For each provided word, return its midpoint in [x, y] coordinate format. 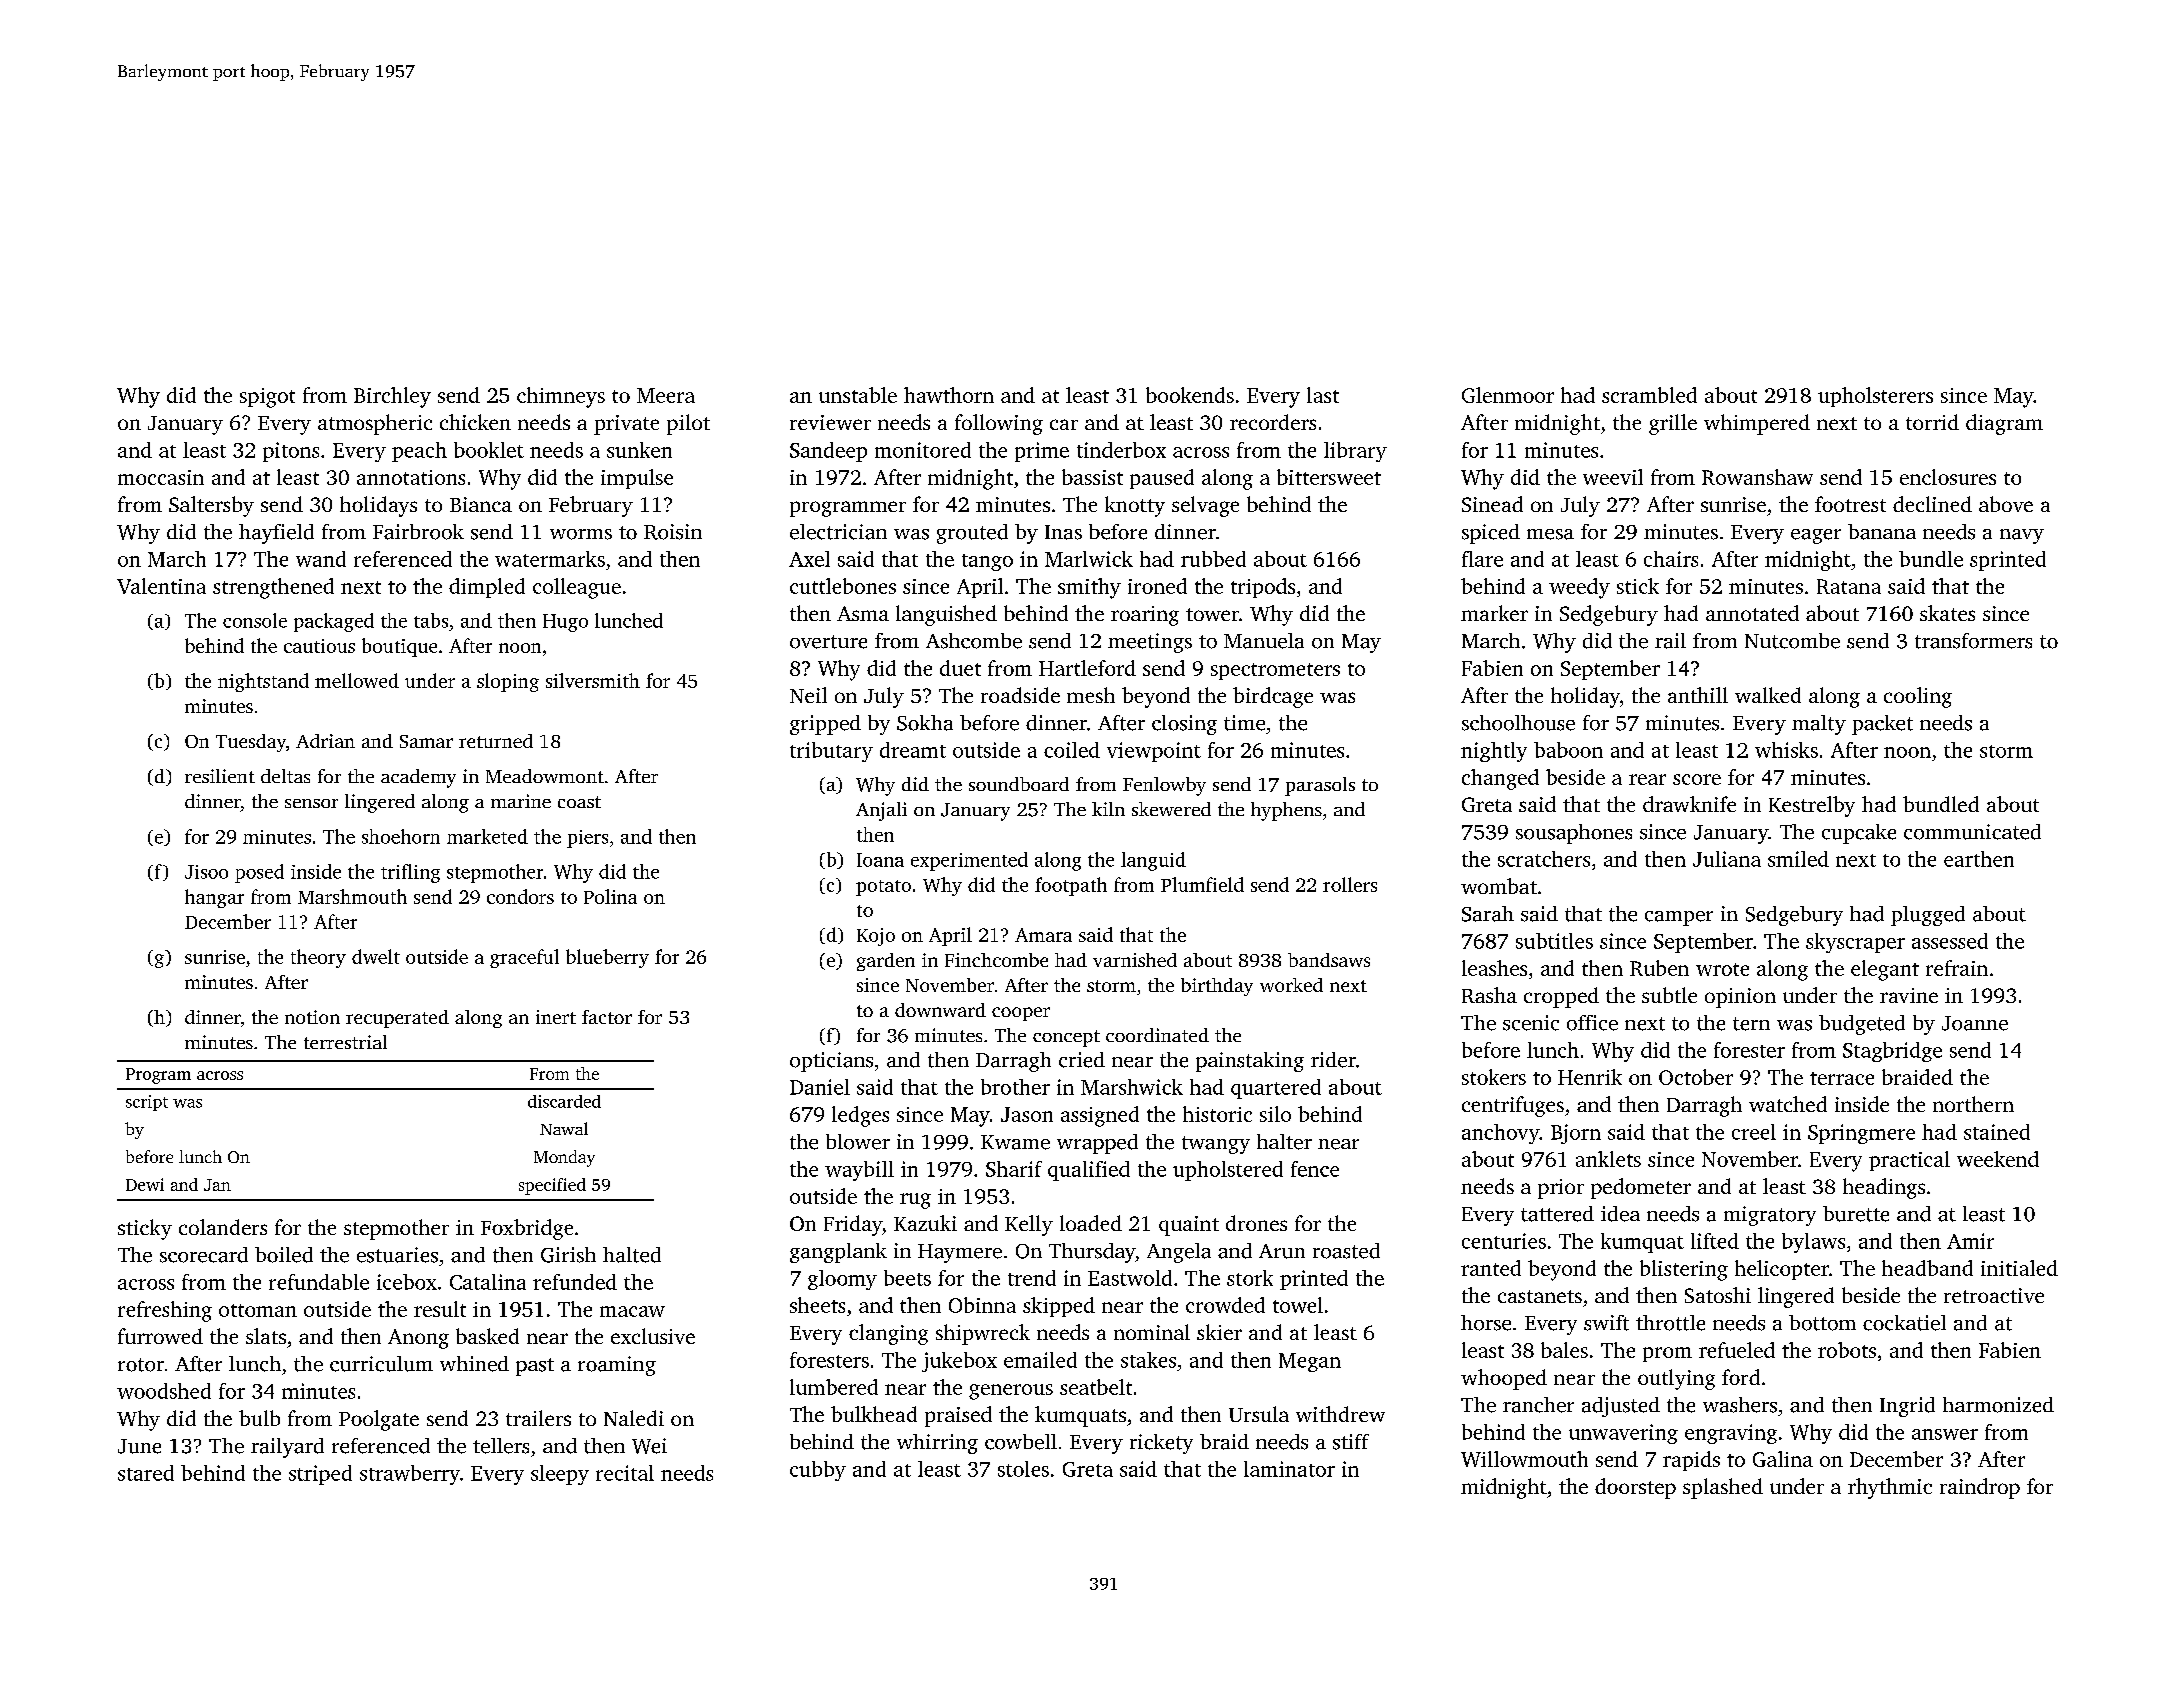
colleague [577, 588]
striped [320, 1475]
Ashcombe [974, 641]
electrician [838, 532]
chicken [475, 422]
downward [940, 1010]
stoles [1023, 1469]
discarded [564, 1101]
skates [1947, 613]
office [1592, 1023]
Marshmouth [352, 896]
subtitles [1554, 941]
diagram [2004, 424]
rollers [1350, 884]
